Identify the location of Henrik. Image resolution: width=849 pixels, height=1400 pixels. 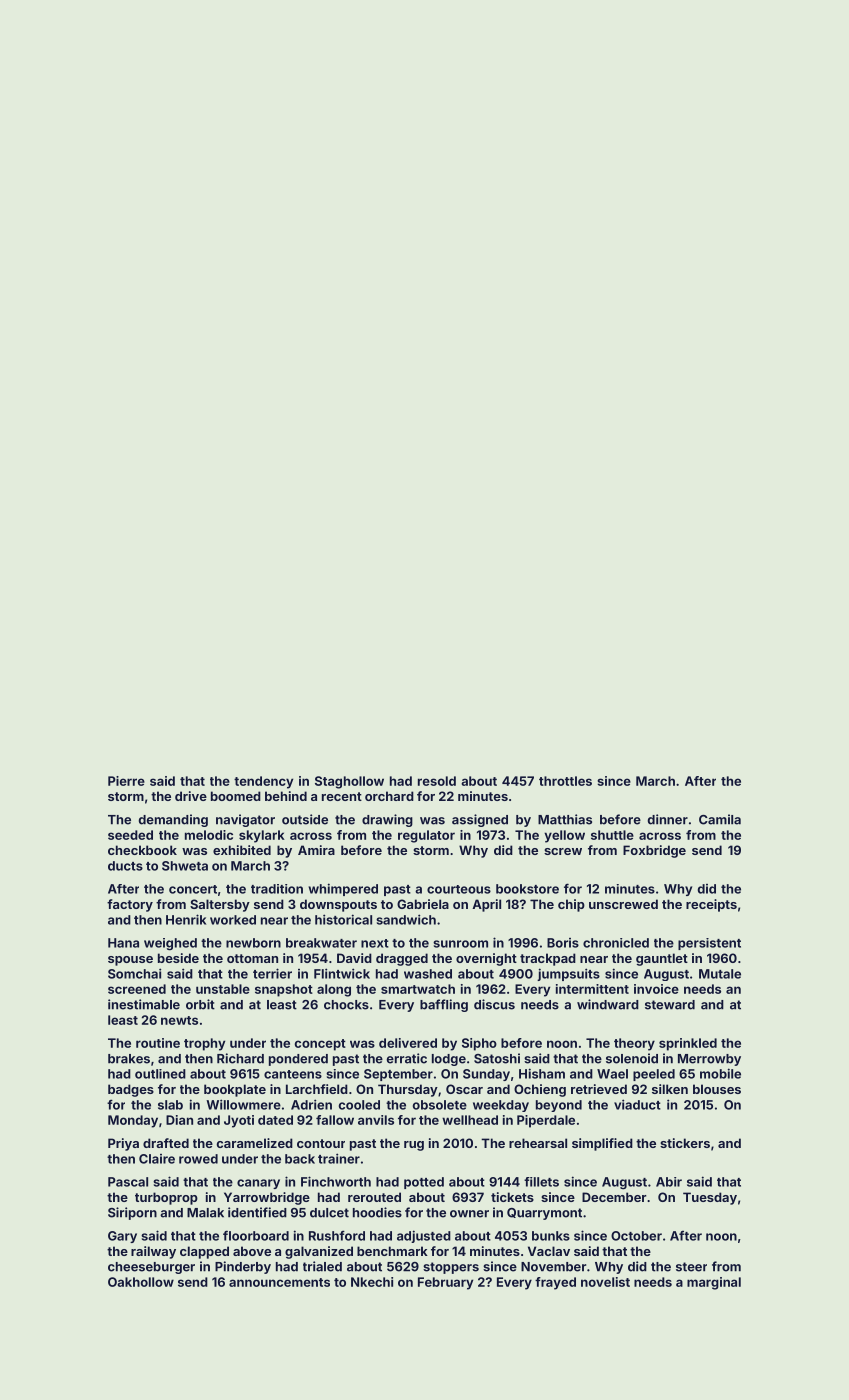
(186, 919).
